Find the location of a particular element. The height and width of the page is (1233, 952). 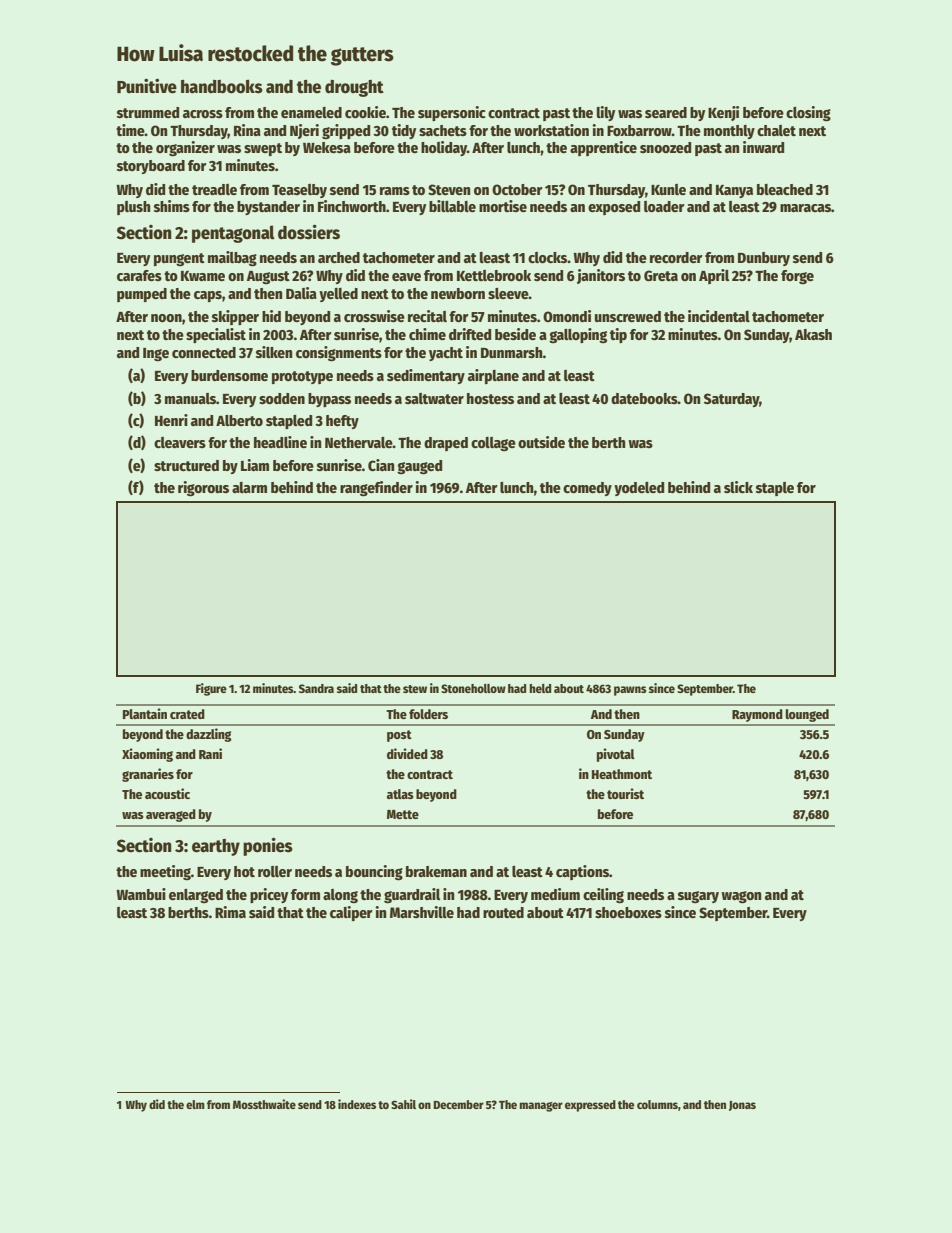

burdensome is located at coordinates (229, 375).
